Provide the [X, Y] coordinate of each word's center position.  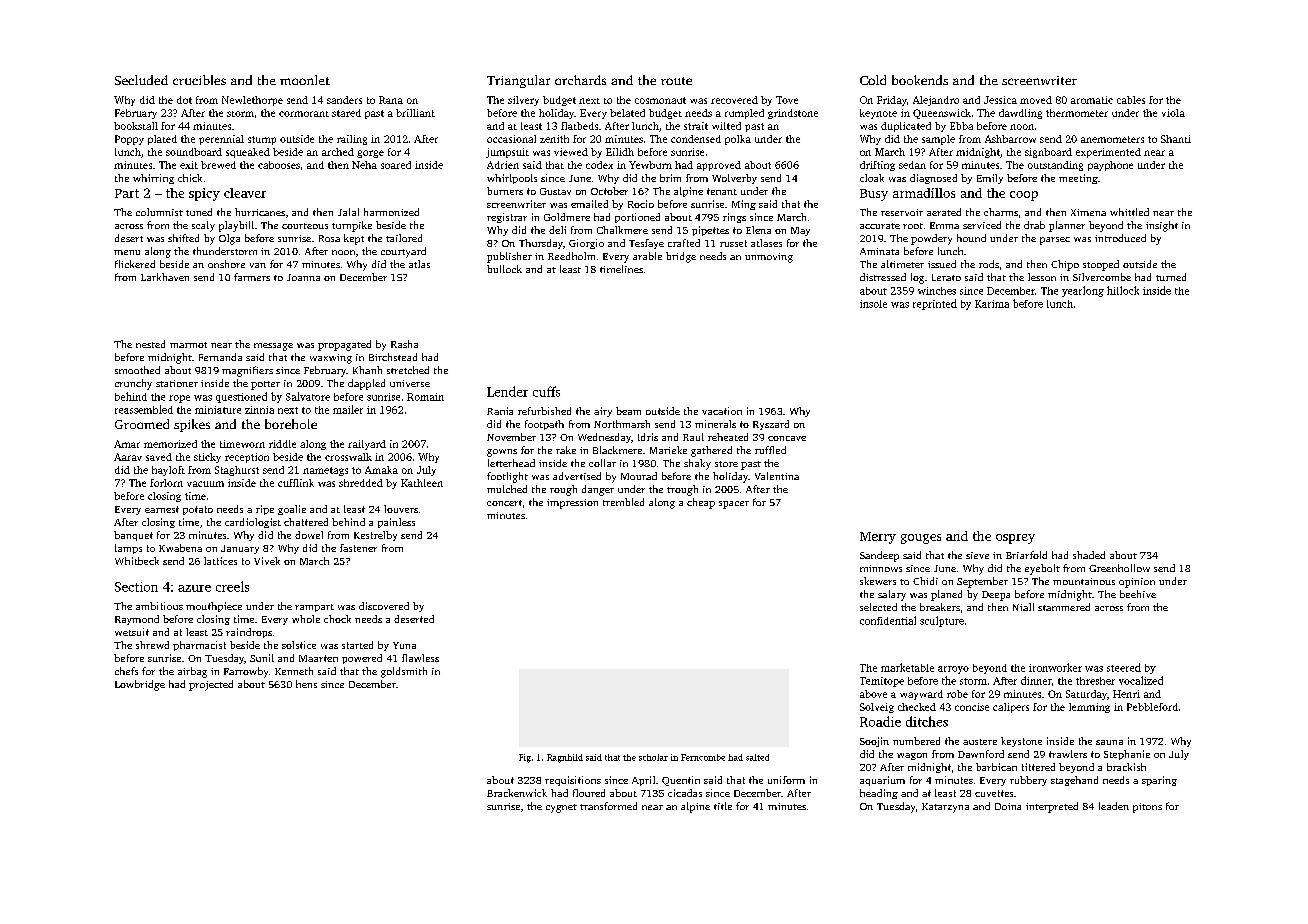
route [676, 81]
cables [1131, 100]
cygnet [561, 808]
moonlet [305, 80]
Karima [992, 304]
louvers [401, 509]
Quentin [681, 781]
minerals [715, 424]
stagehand [1074, 781]
